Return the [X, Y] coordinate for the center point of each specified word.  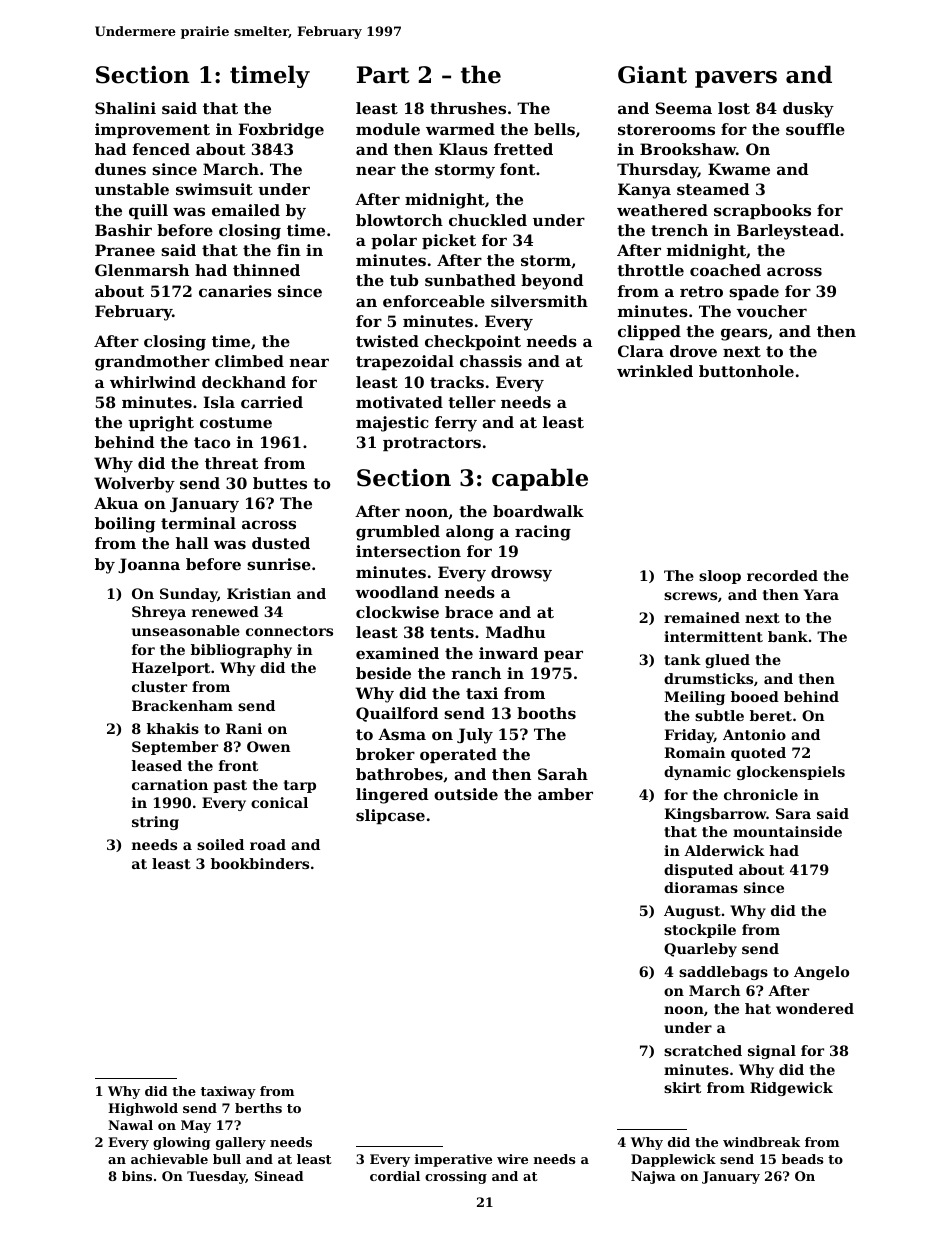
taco [212, 442]
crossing [456, 1177]
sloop [720, 577]
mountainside [787, 831]
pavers [736, 79]
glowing [182, 1143]
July [475, 736]
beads [802, 1159]
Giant [652, 75]
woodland [397, 592]
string [155, 823]
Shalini [125, 108]
